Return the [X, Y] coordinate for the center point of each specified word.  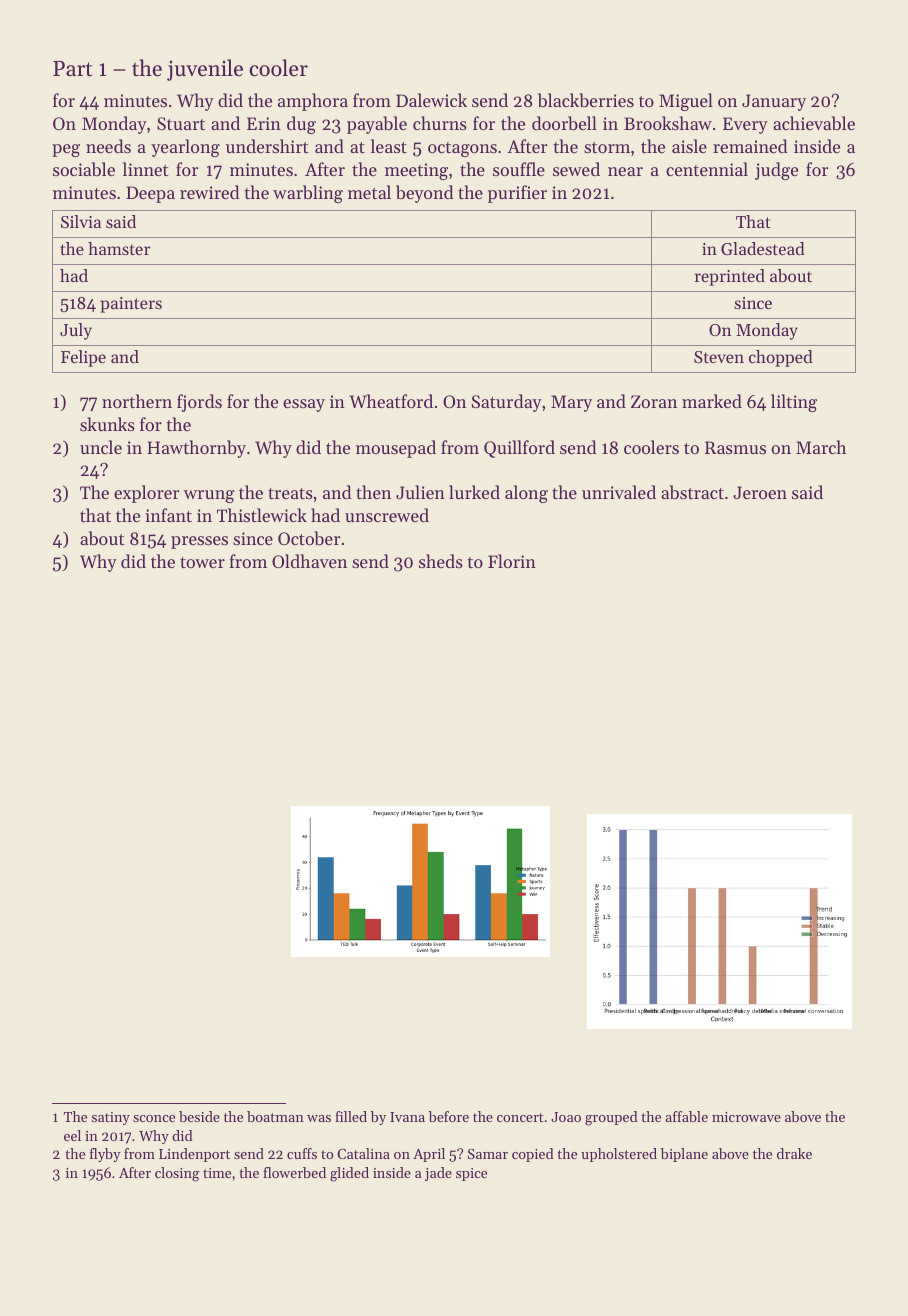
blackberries [586, 100]
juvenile [205, 70]
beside [199, 1116]
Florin [512, 561]
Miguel [686, 102]
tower [202, 562]
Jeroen [760, 492]
